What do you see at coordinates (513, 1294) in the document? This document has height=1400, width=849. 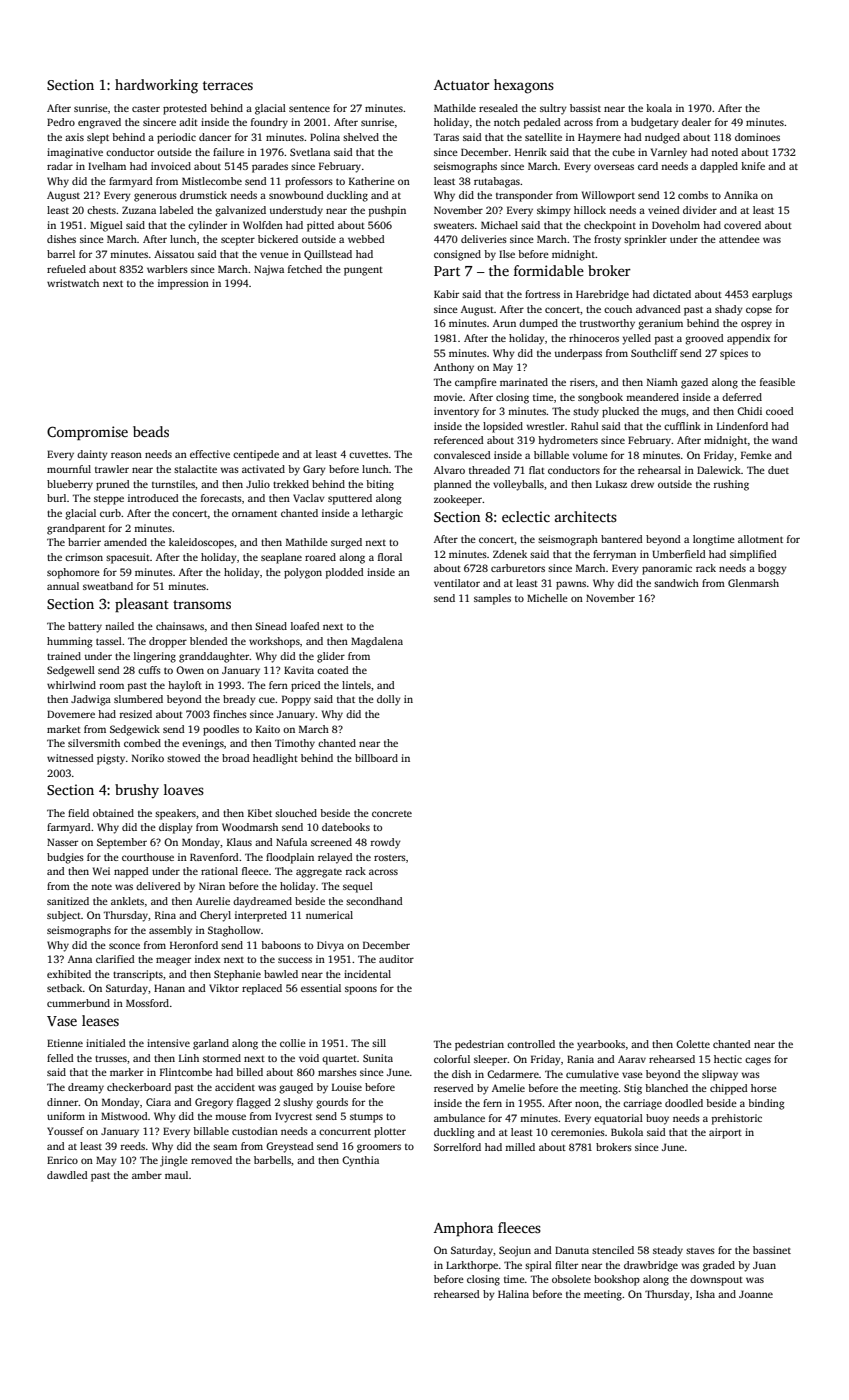 I see `Halina` at bounding box center [513, 1294].
